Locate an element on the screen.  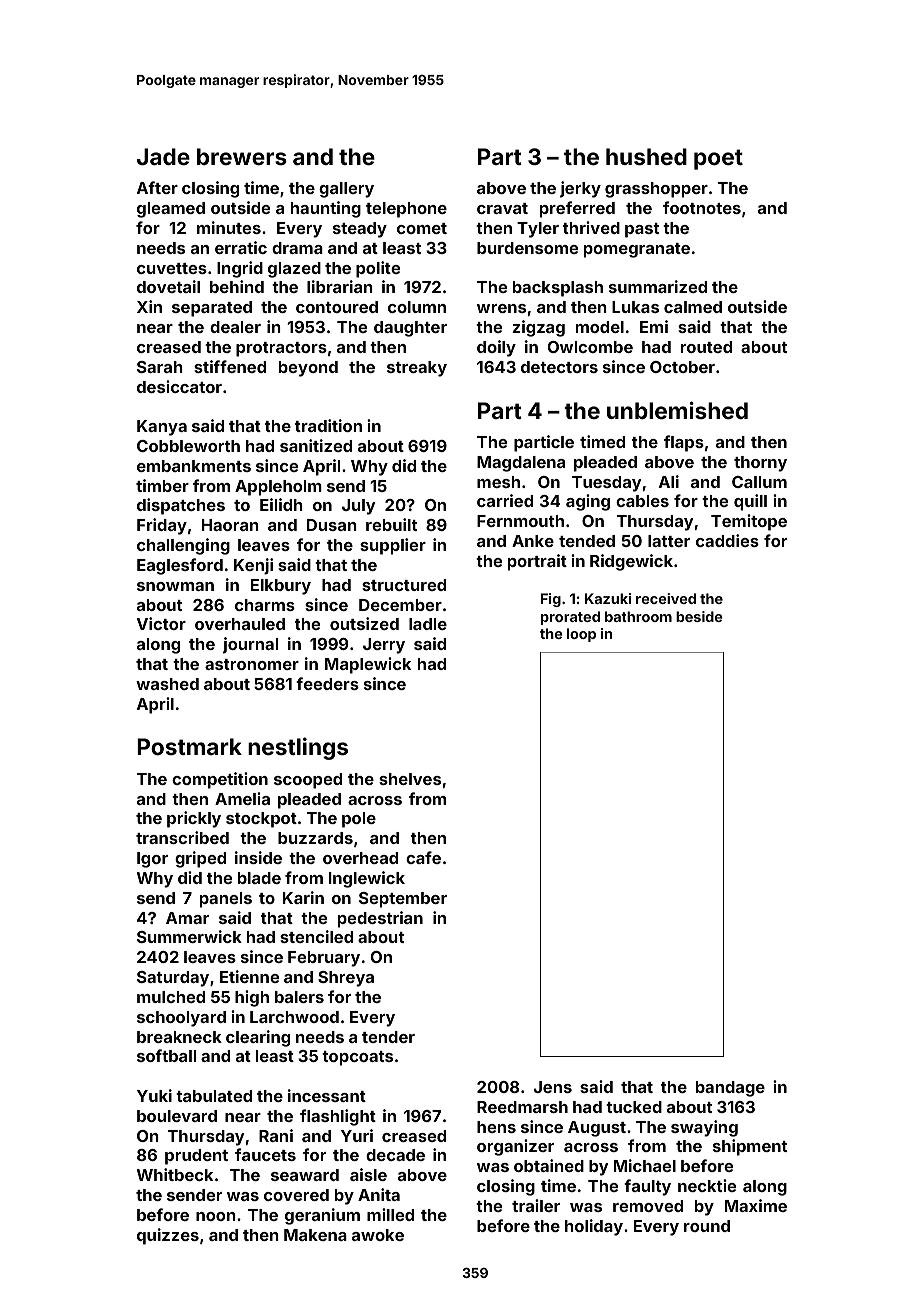
poet is located at coordinates (718, 159).
